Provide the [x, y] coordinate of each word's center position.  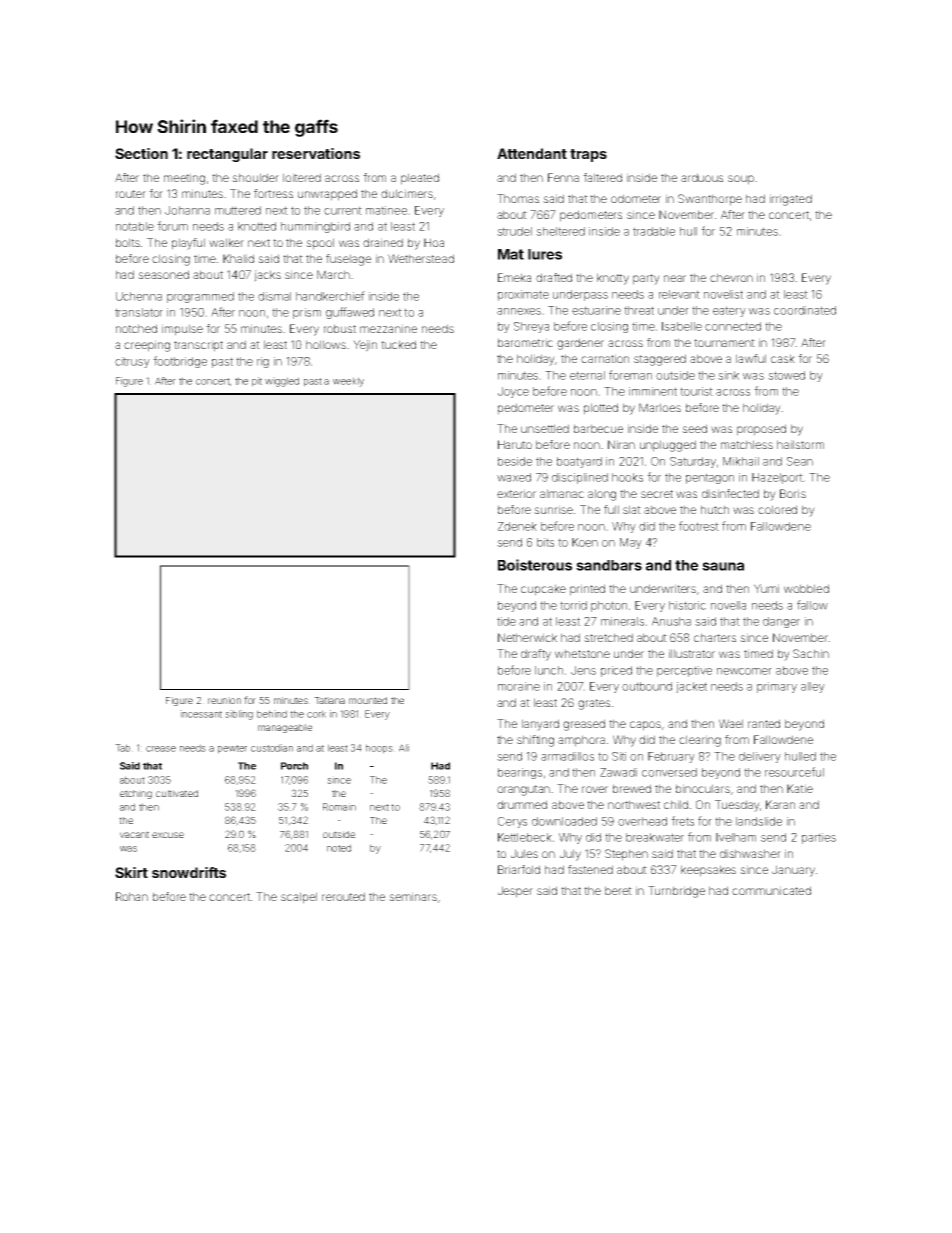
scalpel [299, 898]
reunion [224, 700]
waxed [514, 477]
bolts [128, 242]
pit [257, 382]
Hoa [434, 242]
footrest [699, 526]
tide [506, 621]
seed [694, 428]
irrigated [791, 200]
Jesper [515, 892]
